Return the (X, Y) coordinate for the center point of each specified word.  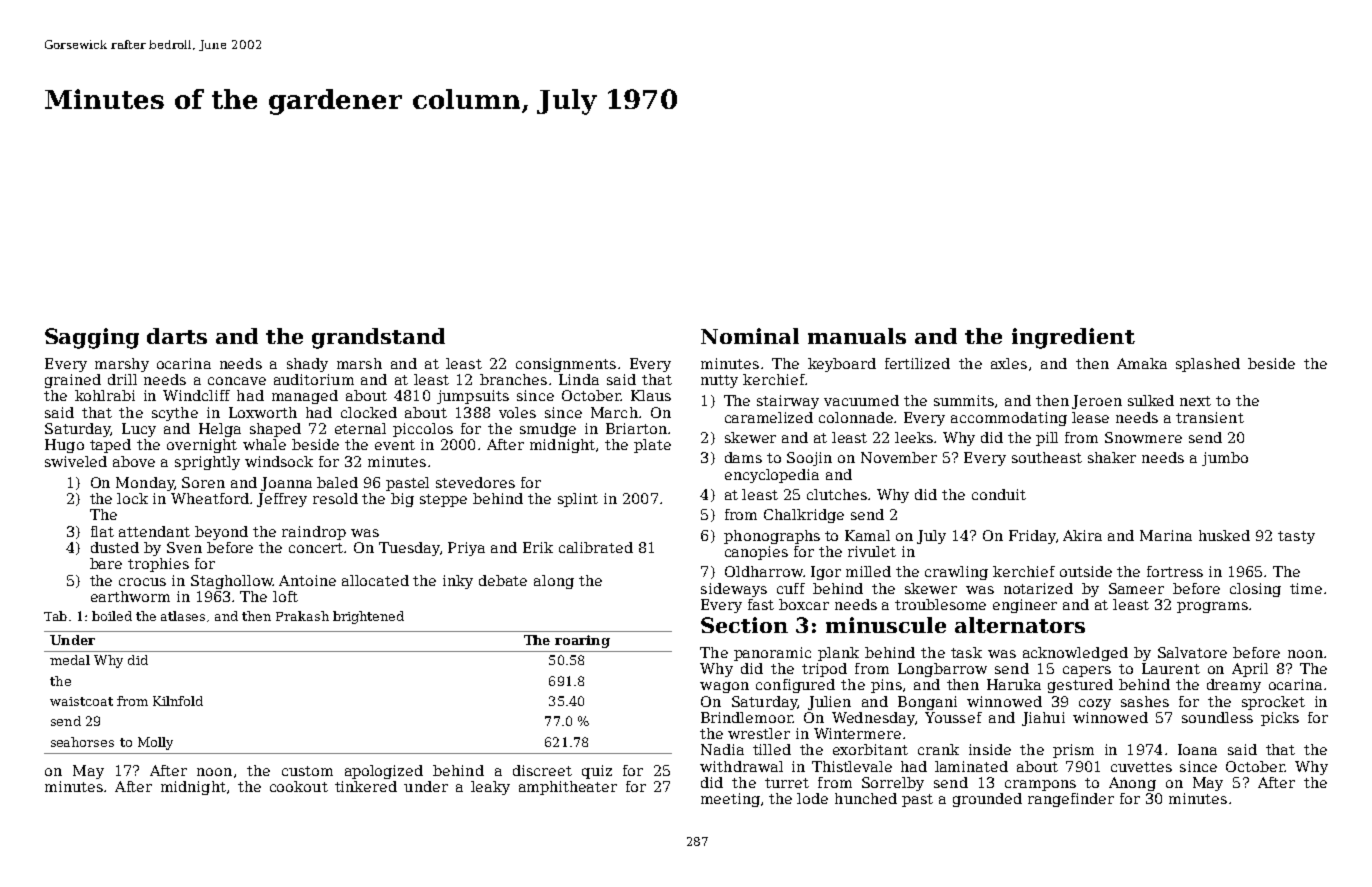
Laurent (1171, 668)
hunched (866, 798)
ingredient (1073, 338)
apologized (384, 772)
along (554, 582)
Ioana (1197, 749)
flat (102, 531)
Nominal (750, 336)
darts (177, 336)
